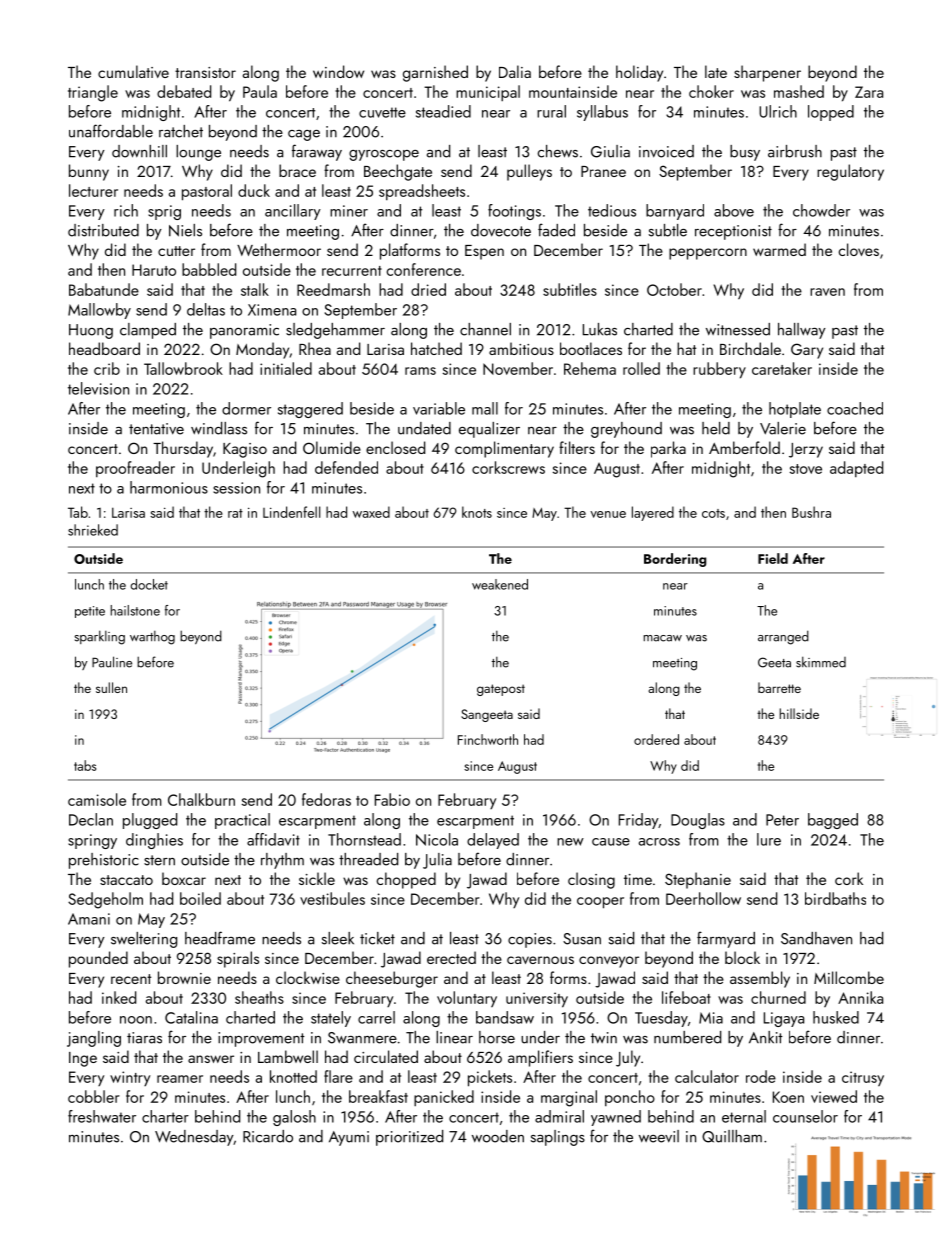 The image size is (952, 1233). What do you see at coordinates (616, 1118) in the screenshot?
I see `yawned` at bounding box center [616, 1118].
